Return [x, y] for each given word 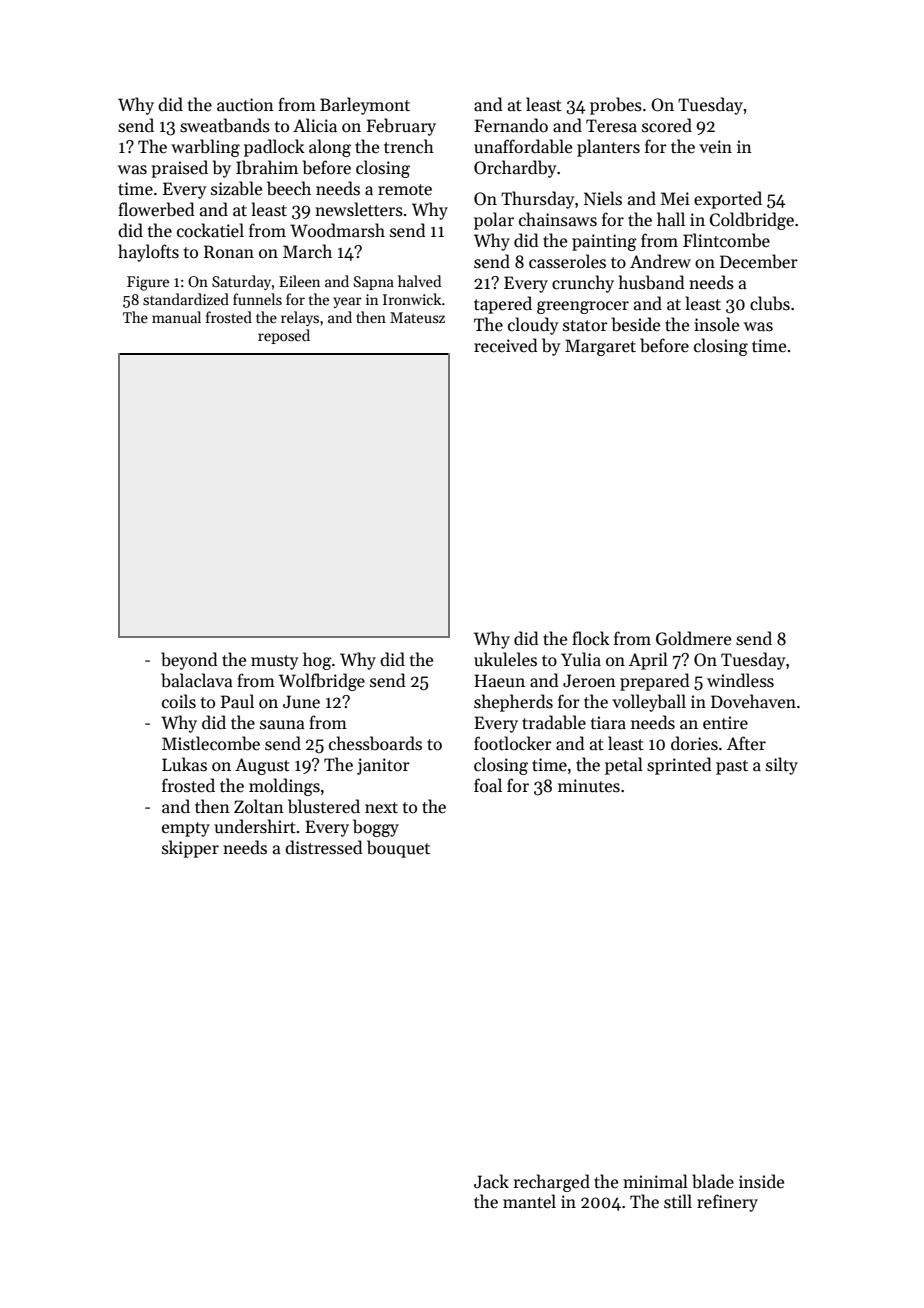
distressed [324, 847]
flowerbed [156, 209]
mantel [529, 1201]
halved [419, 281]
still [678, 1201]
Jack [491, 1181]
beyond [189, 661]
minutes [589, 786]
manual [176, 317]
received [506, 345]
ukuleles [505, 659]
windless [740, 680]
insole [716, 324]
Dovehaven [753, 701]
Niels [603, 198]
